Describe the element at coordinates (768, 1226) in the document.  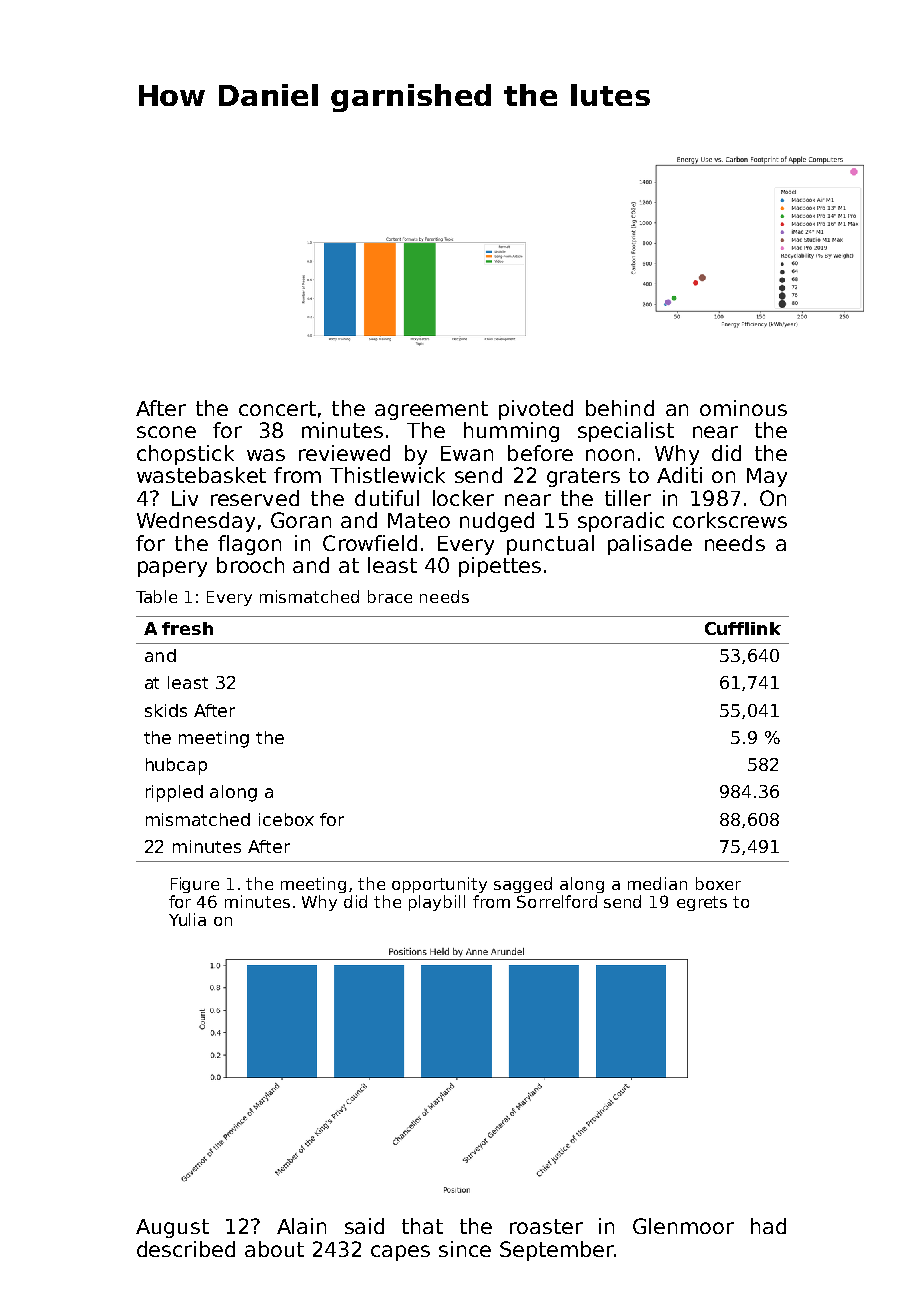
I see `had` at that location.
